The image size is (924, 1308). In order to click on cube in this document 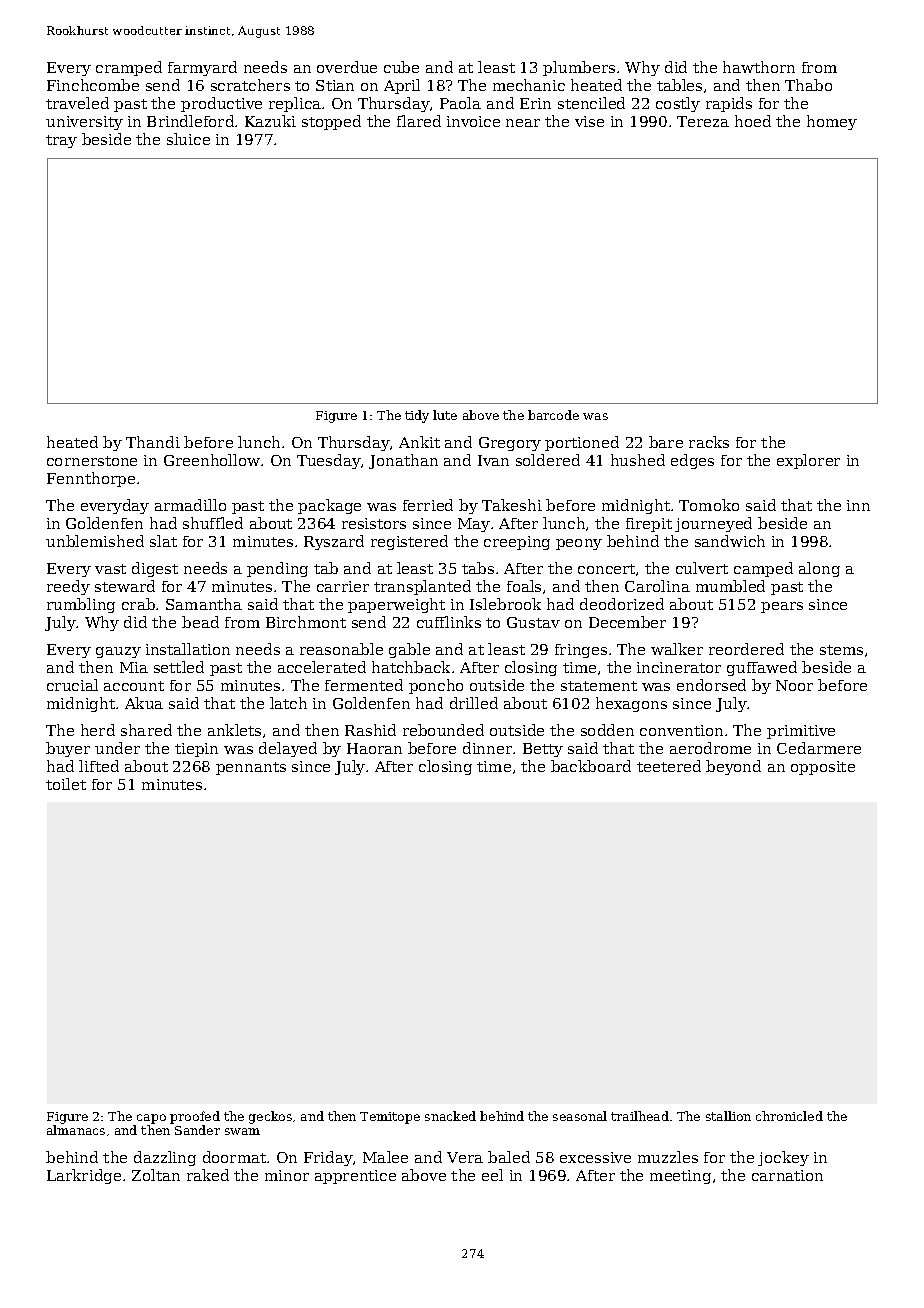, I will do `click(401, 67)`.
